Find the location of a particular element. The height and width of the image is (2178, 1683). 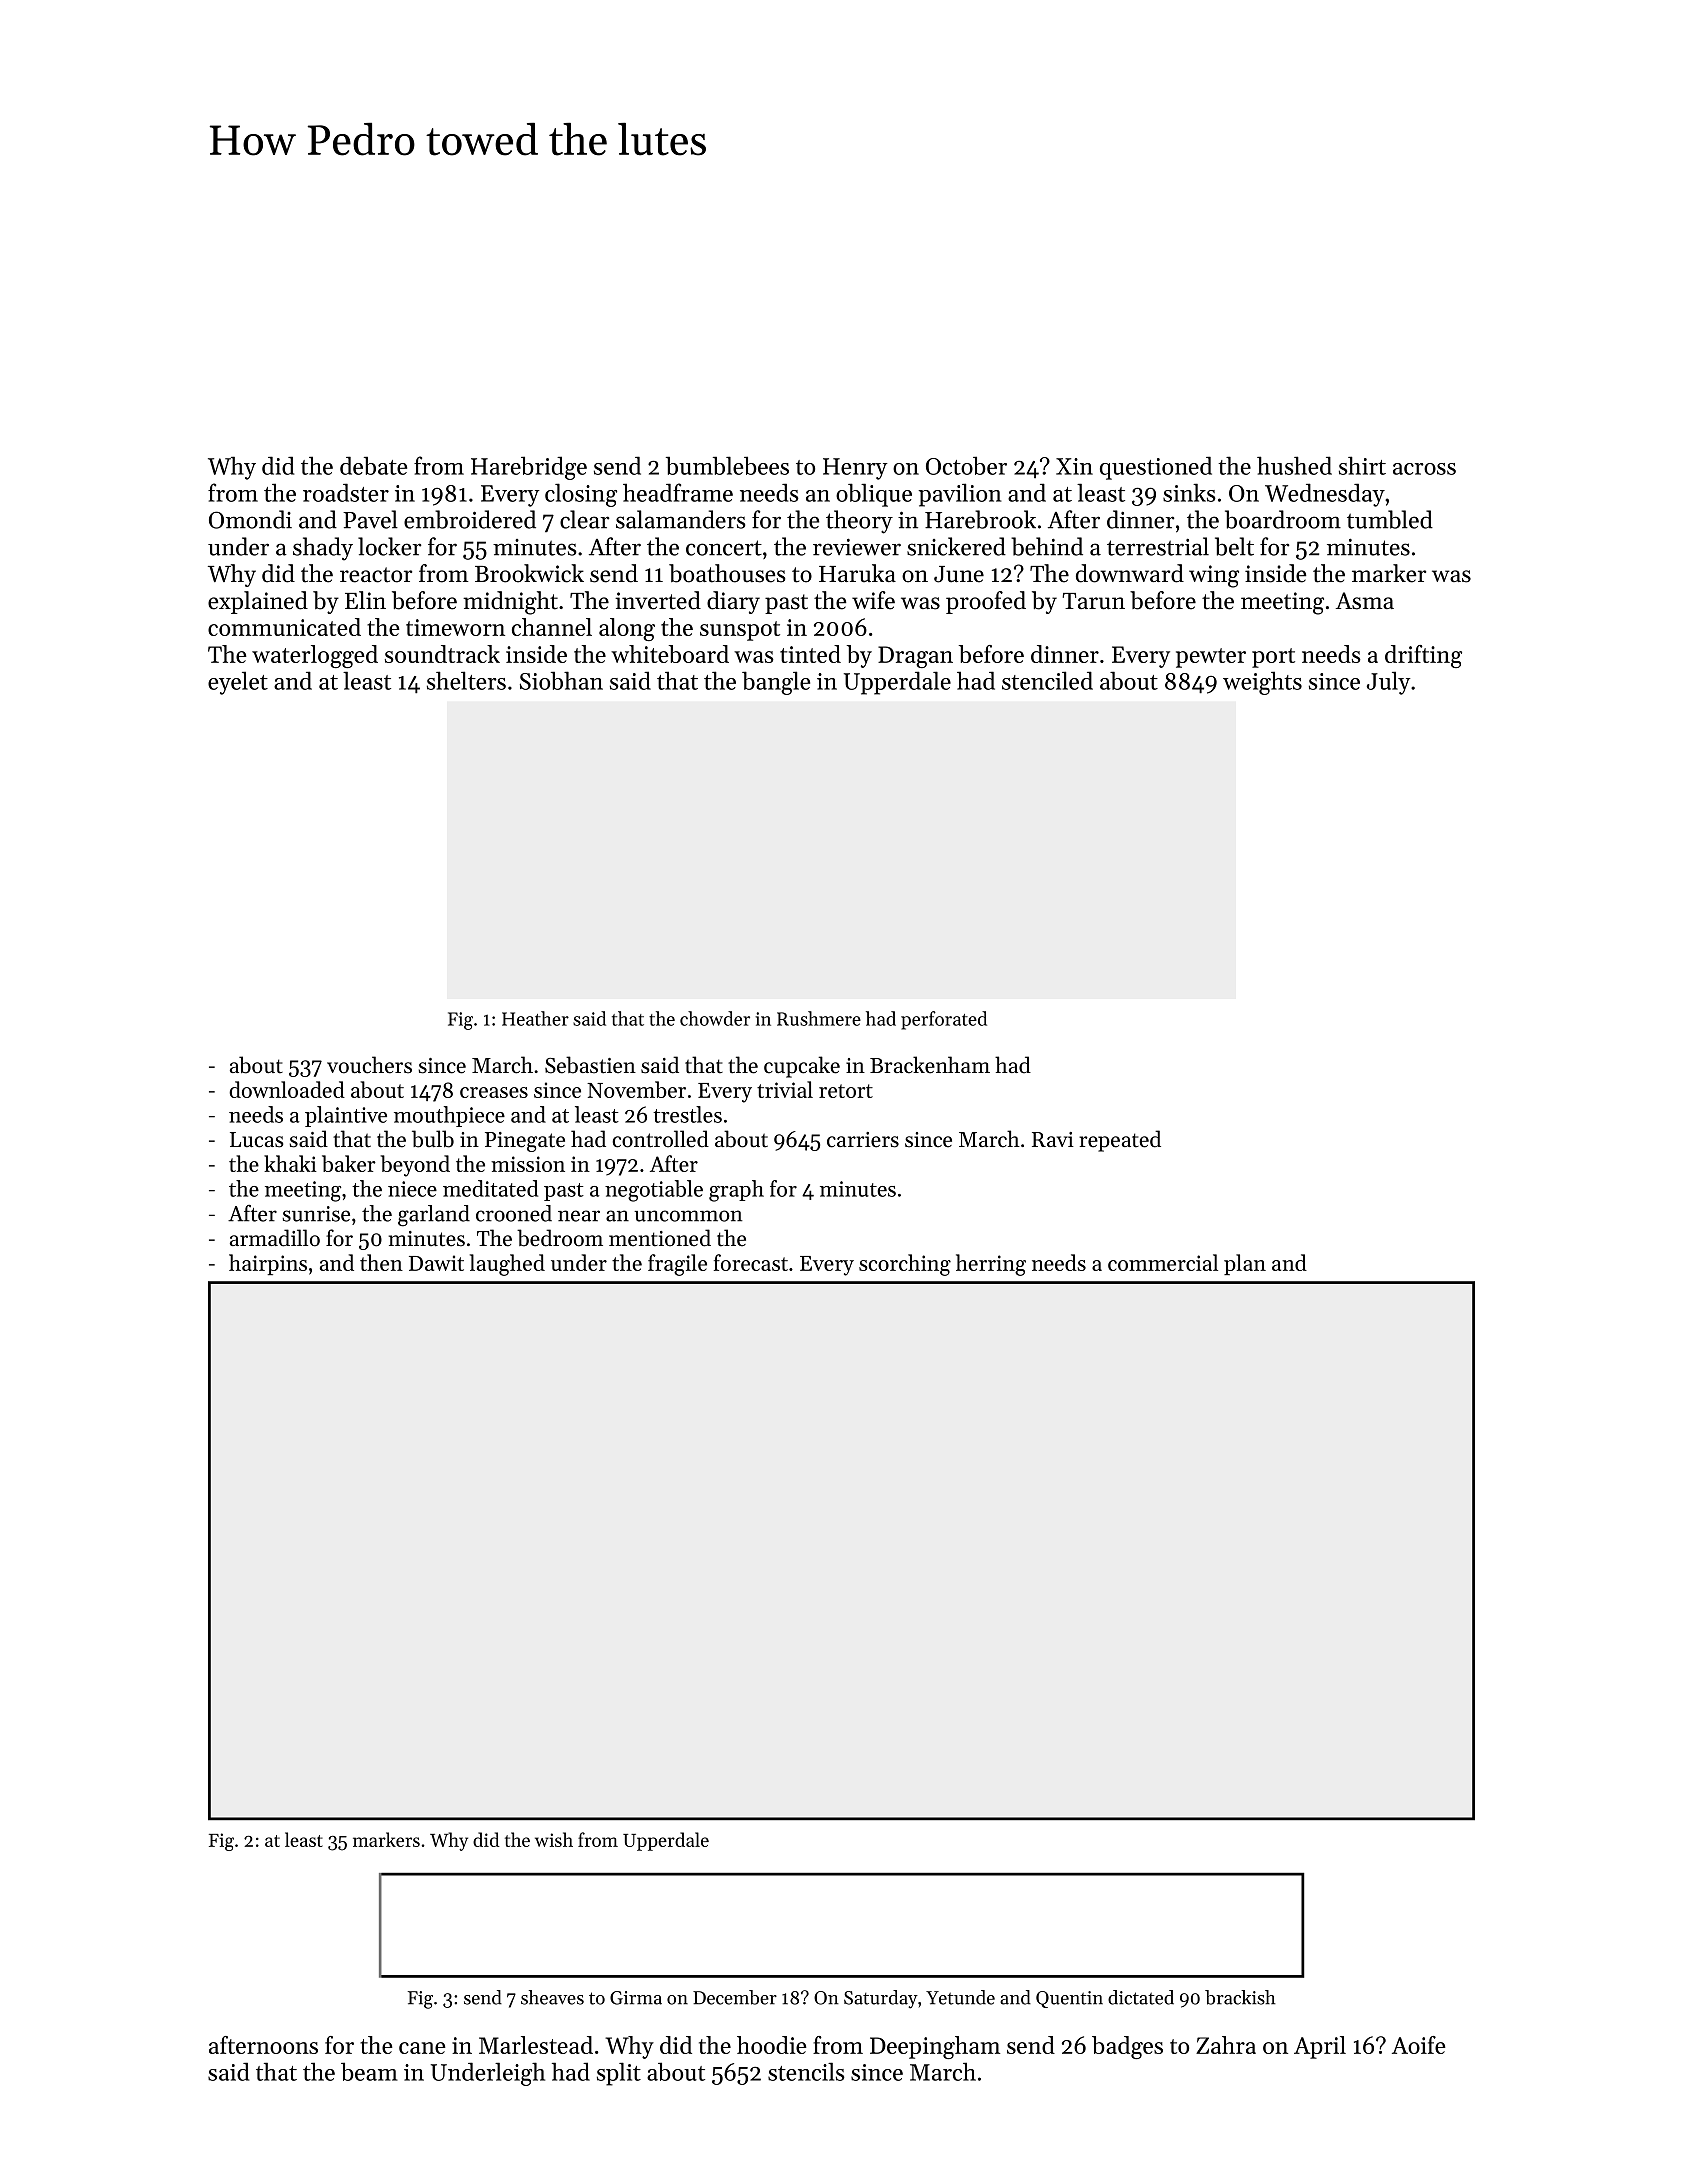

cupcake is located at coordinates (802, 1067).
